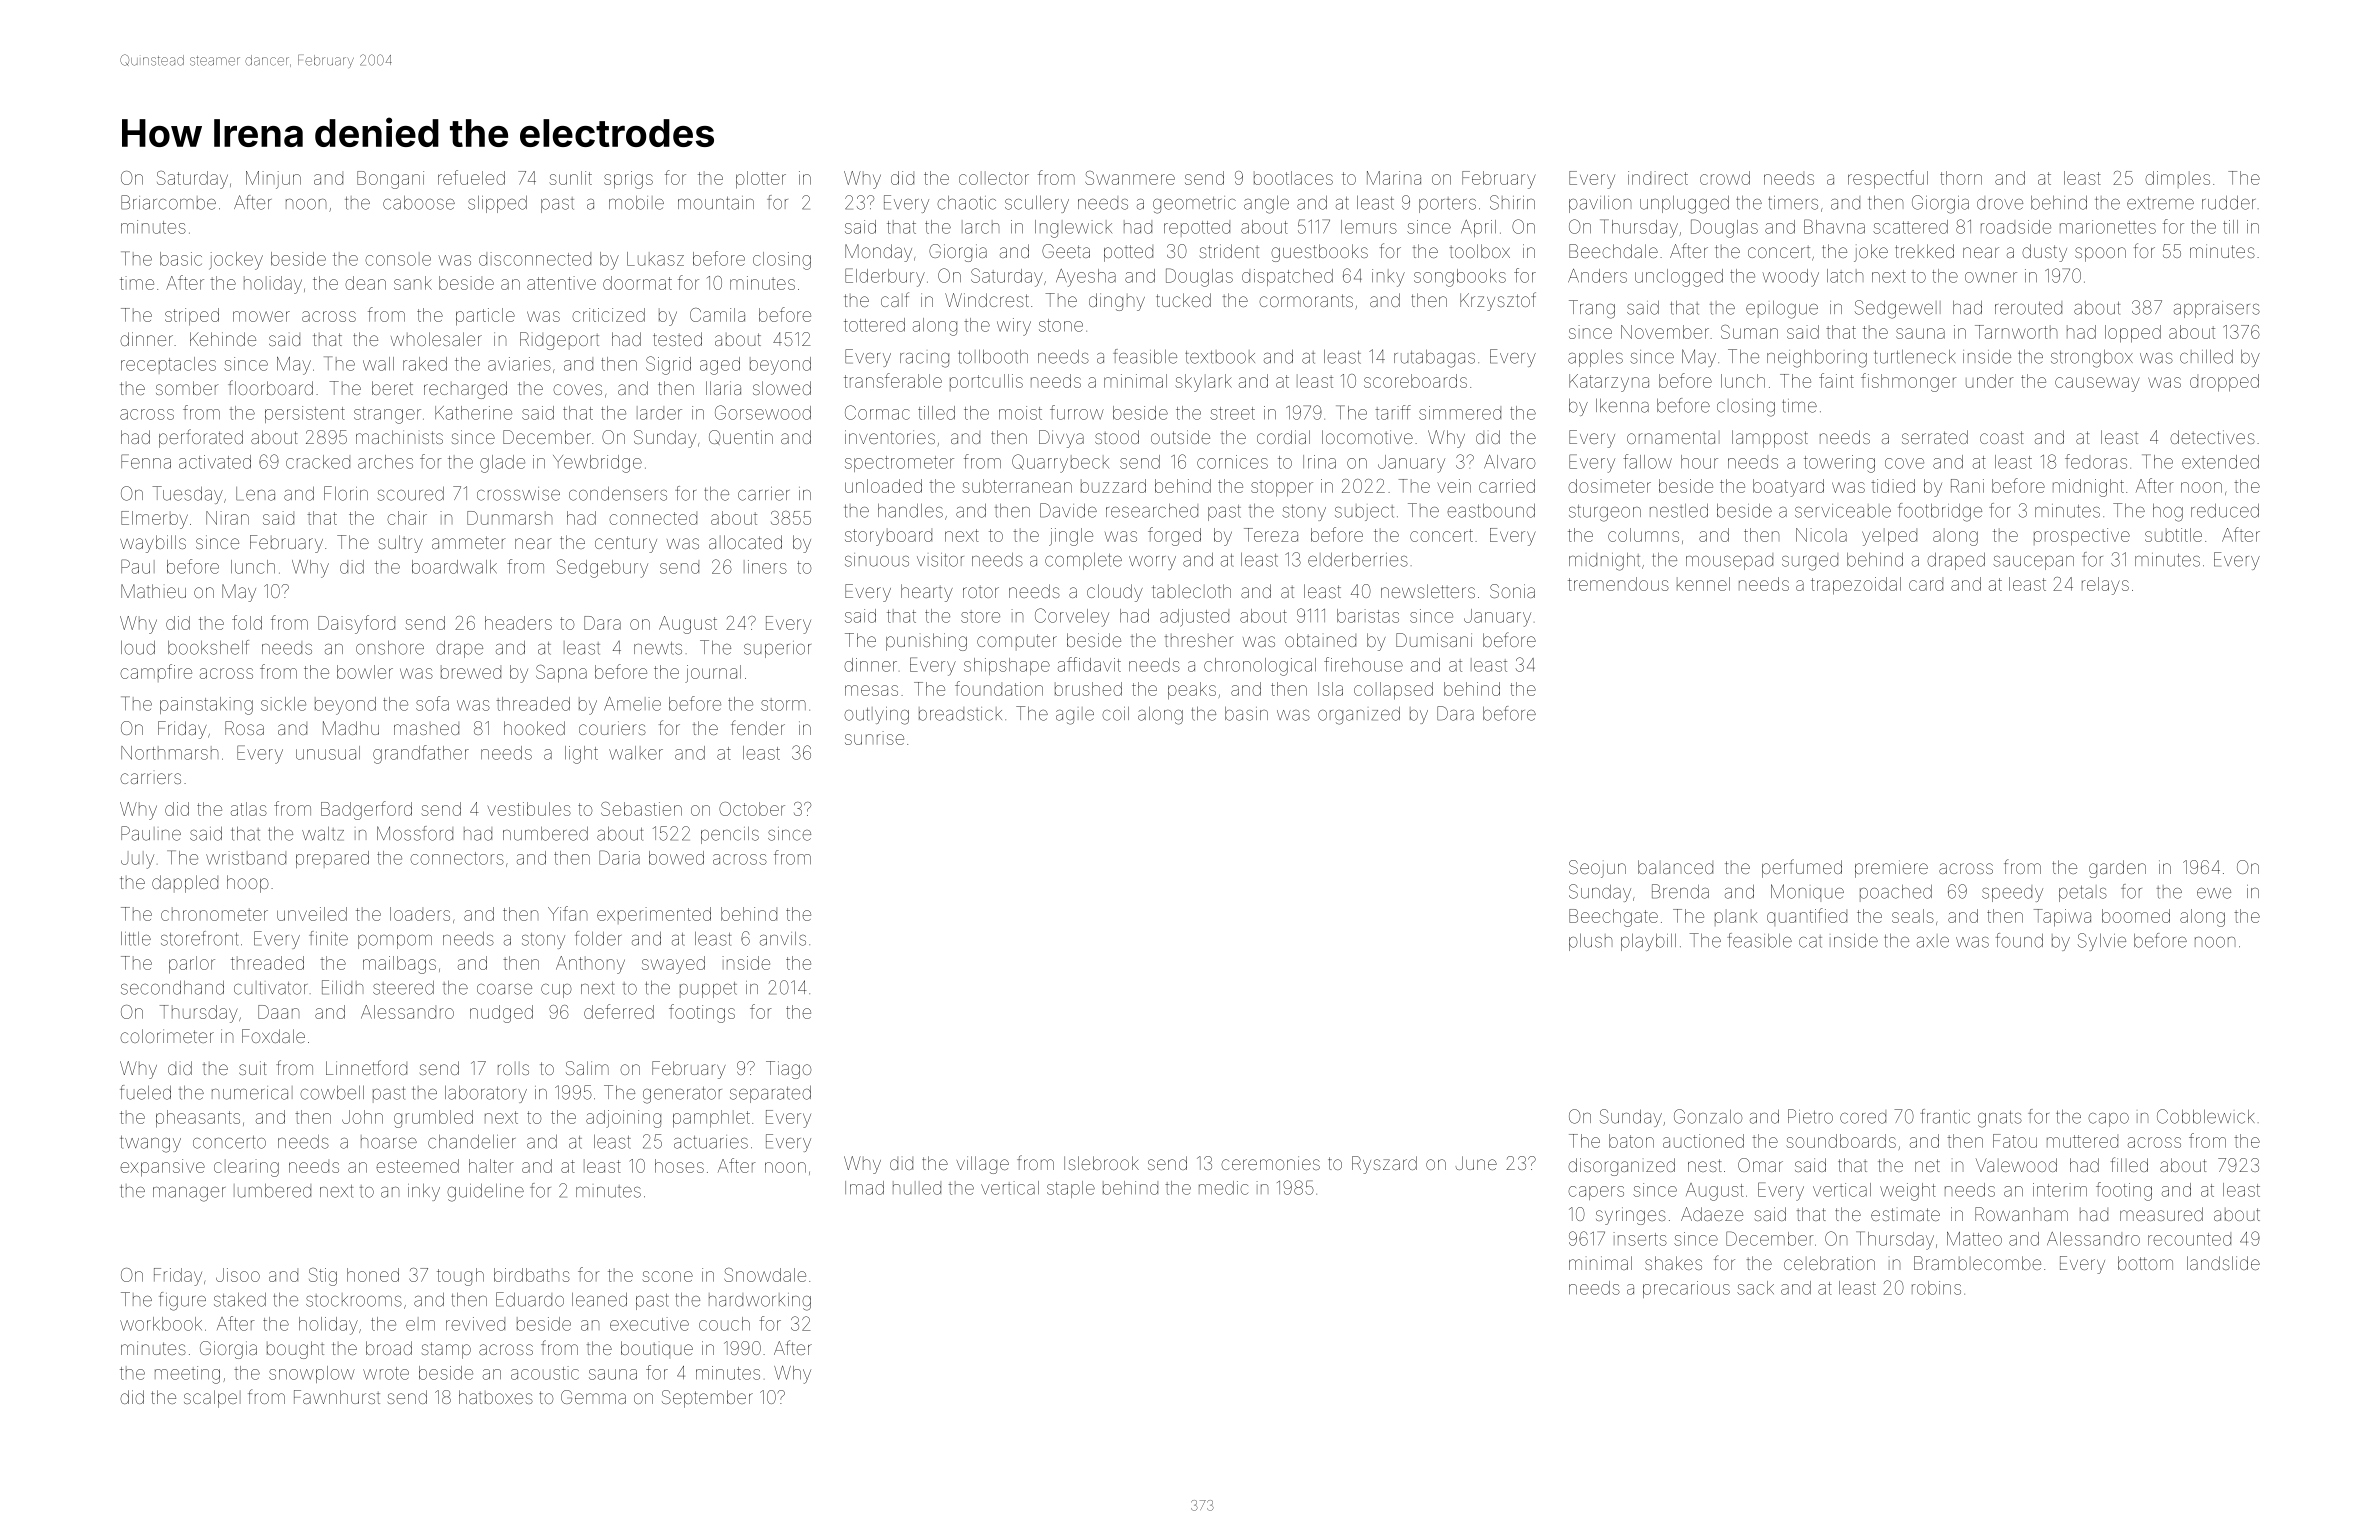  What do you see at coordinates (486, 1094) in the screenshot?
I see `laboratory` at bounding box center [486, 1094].
